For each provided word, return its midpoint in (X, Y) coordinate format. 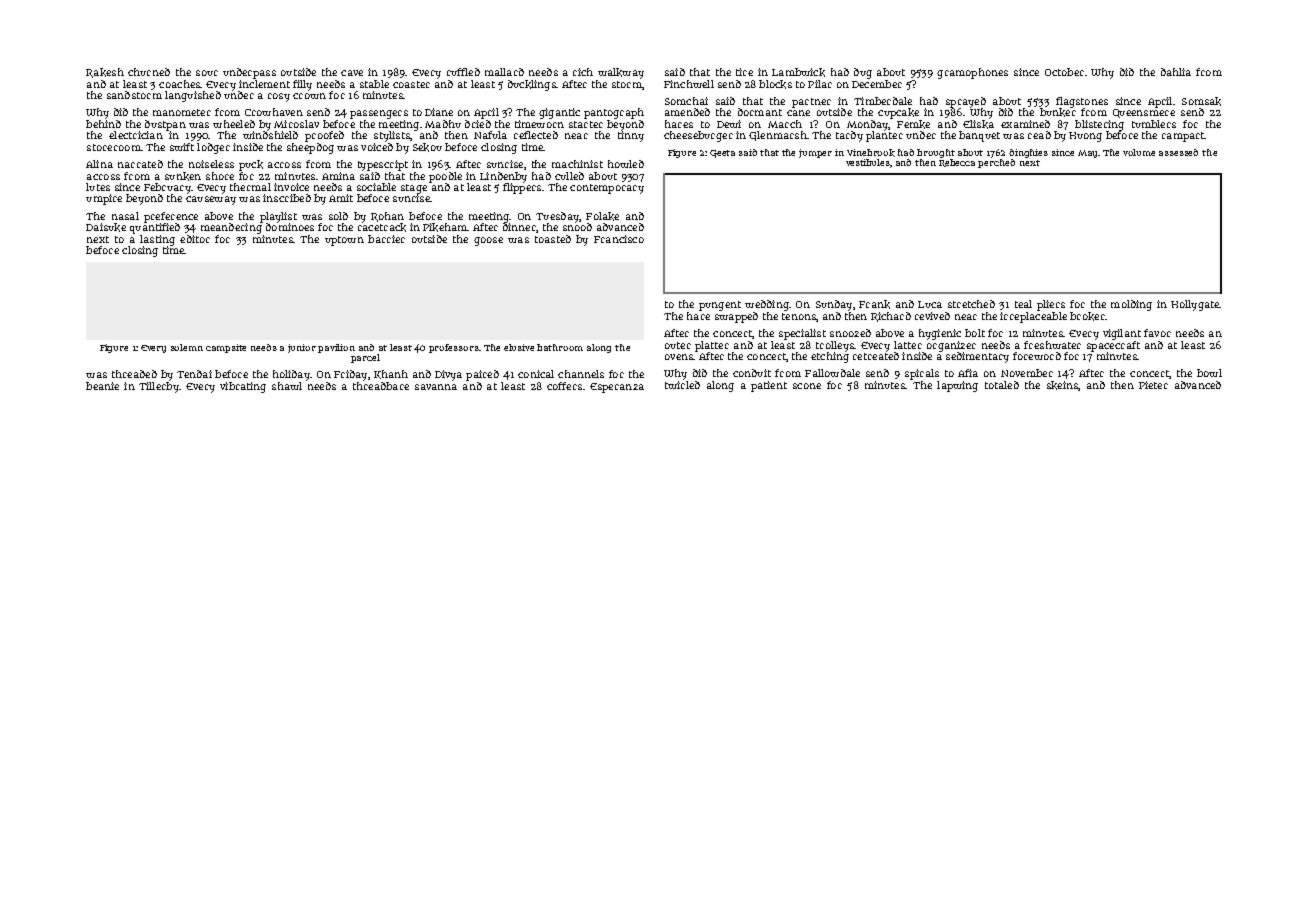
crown (309, 96)
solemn (187, 347)
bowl (1209, 373)
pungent (720, 306)
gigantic (559, 113)
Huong (1085, 137)
